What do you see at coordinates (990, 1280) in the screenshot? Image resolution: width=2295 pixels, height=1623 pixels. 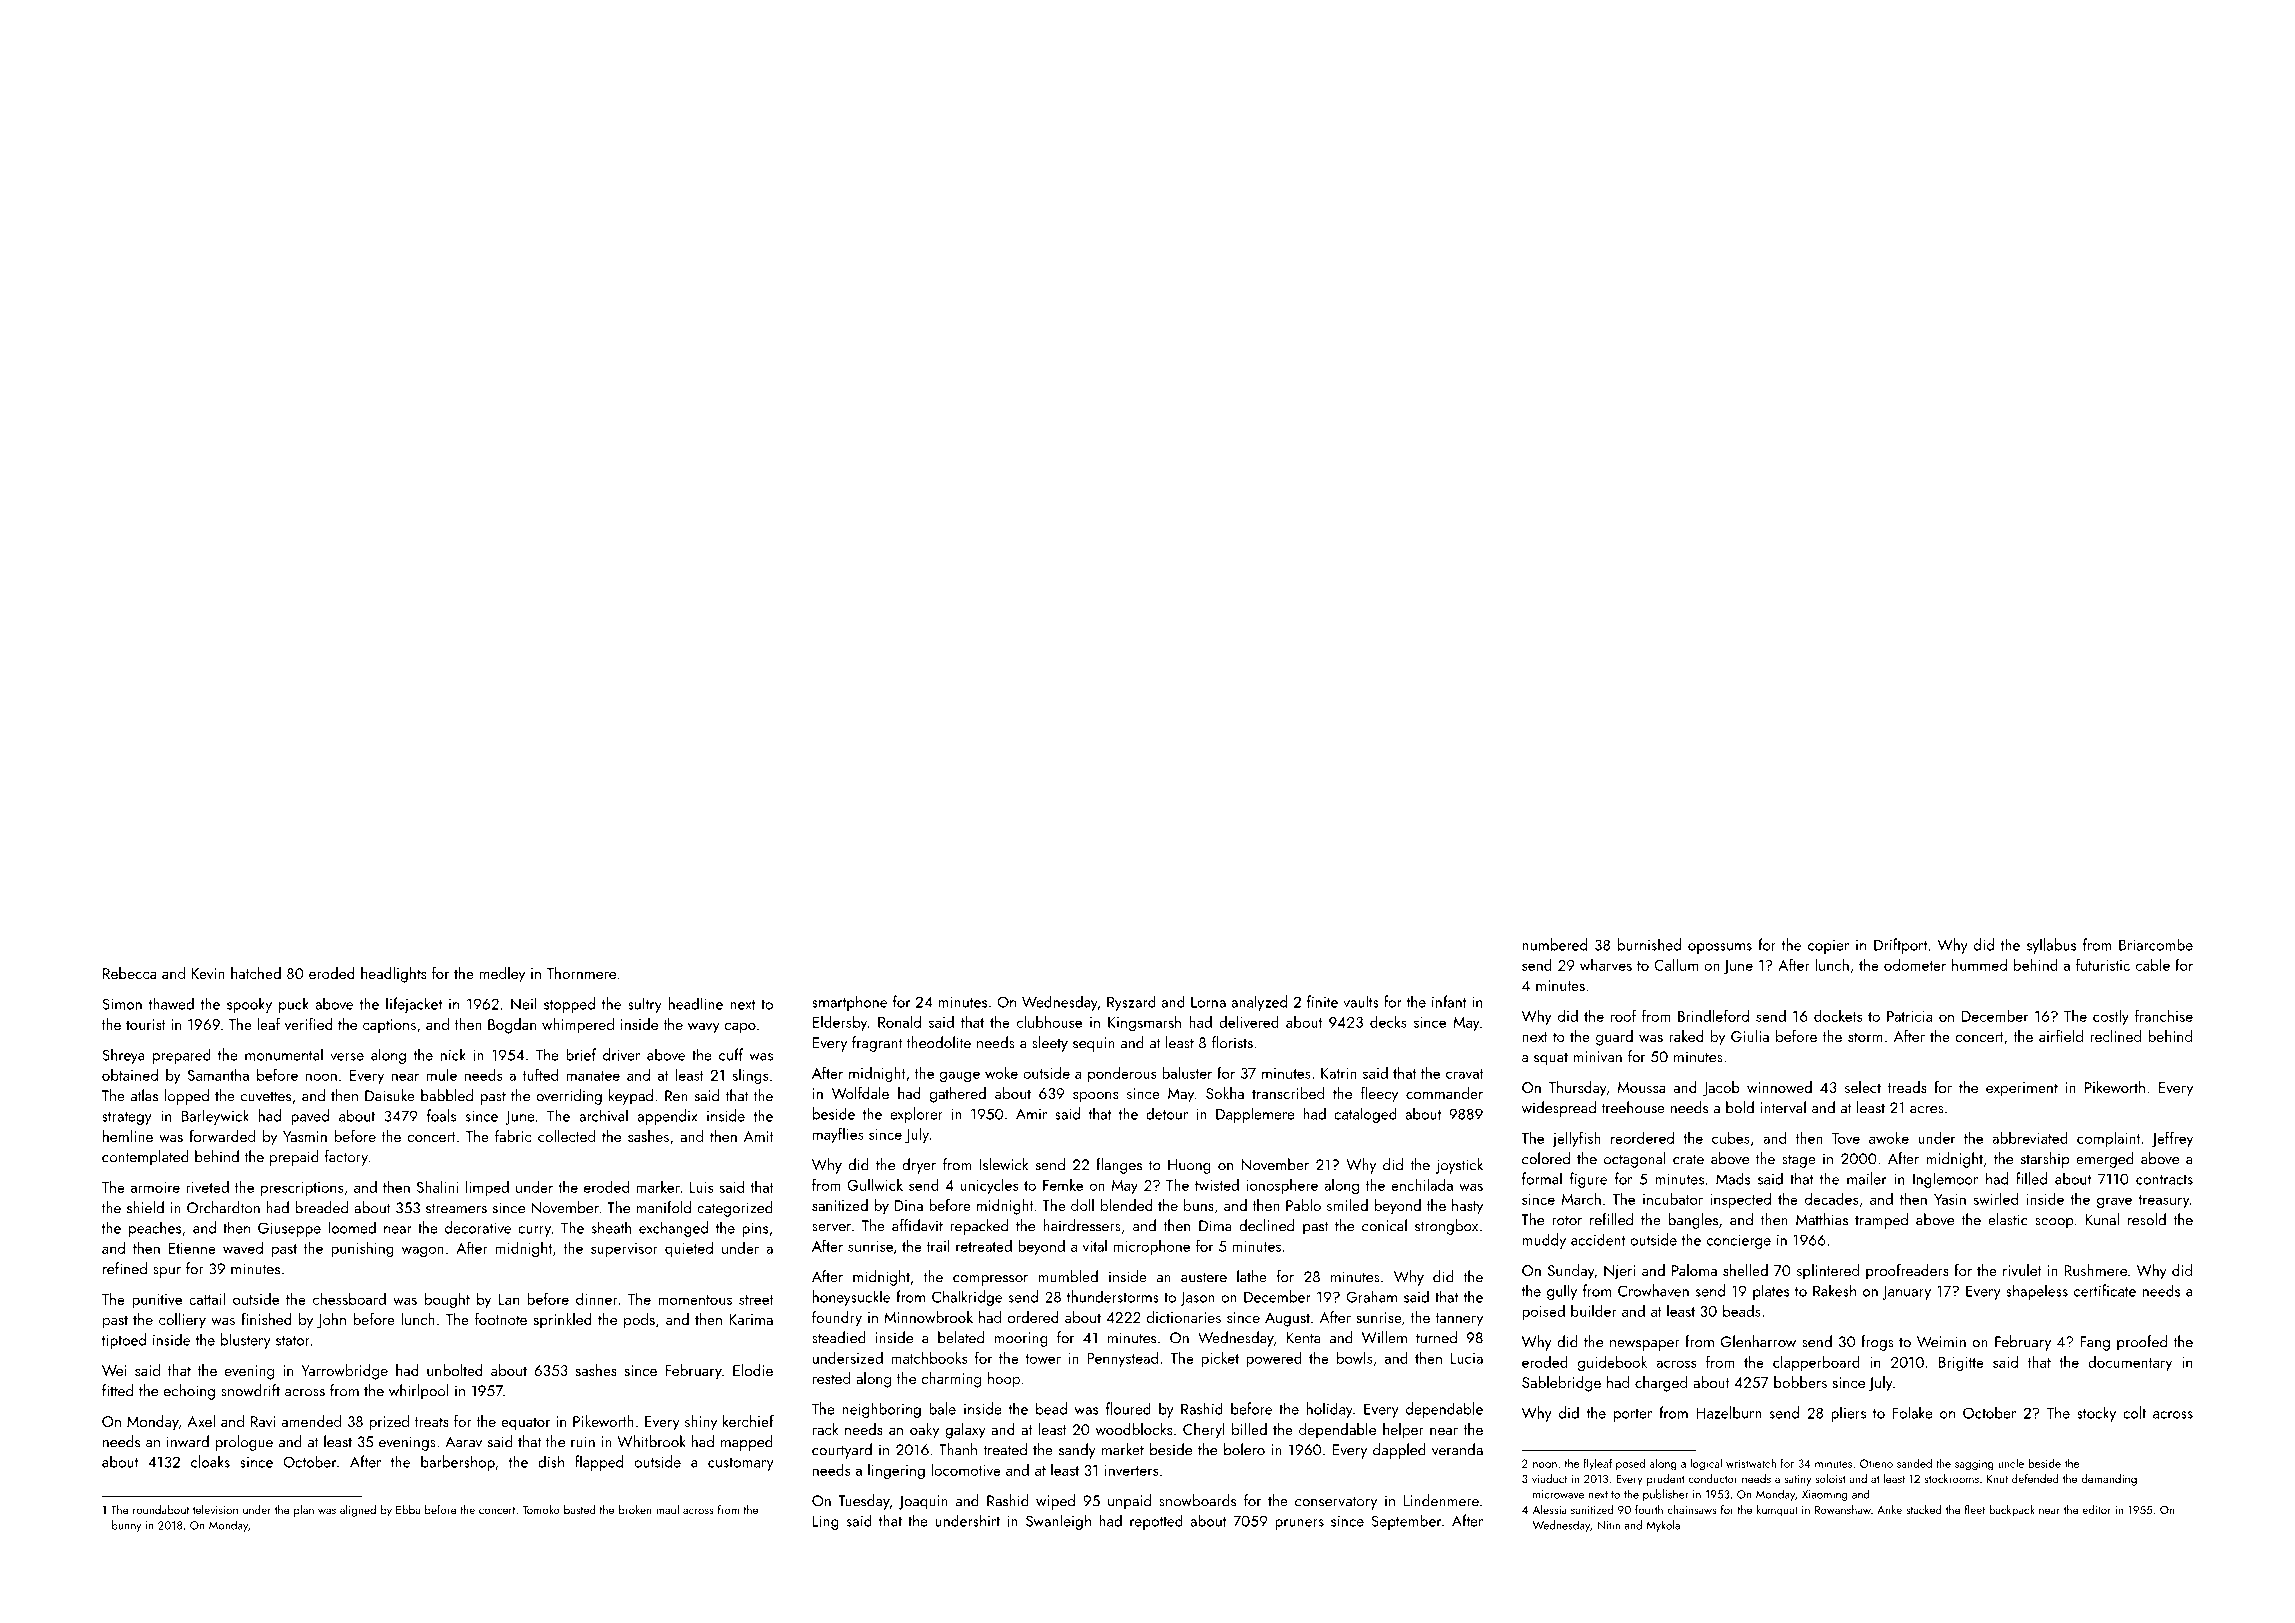 I see `compressor` at bounding box center [990, 1280].
